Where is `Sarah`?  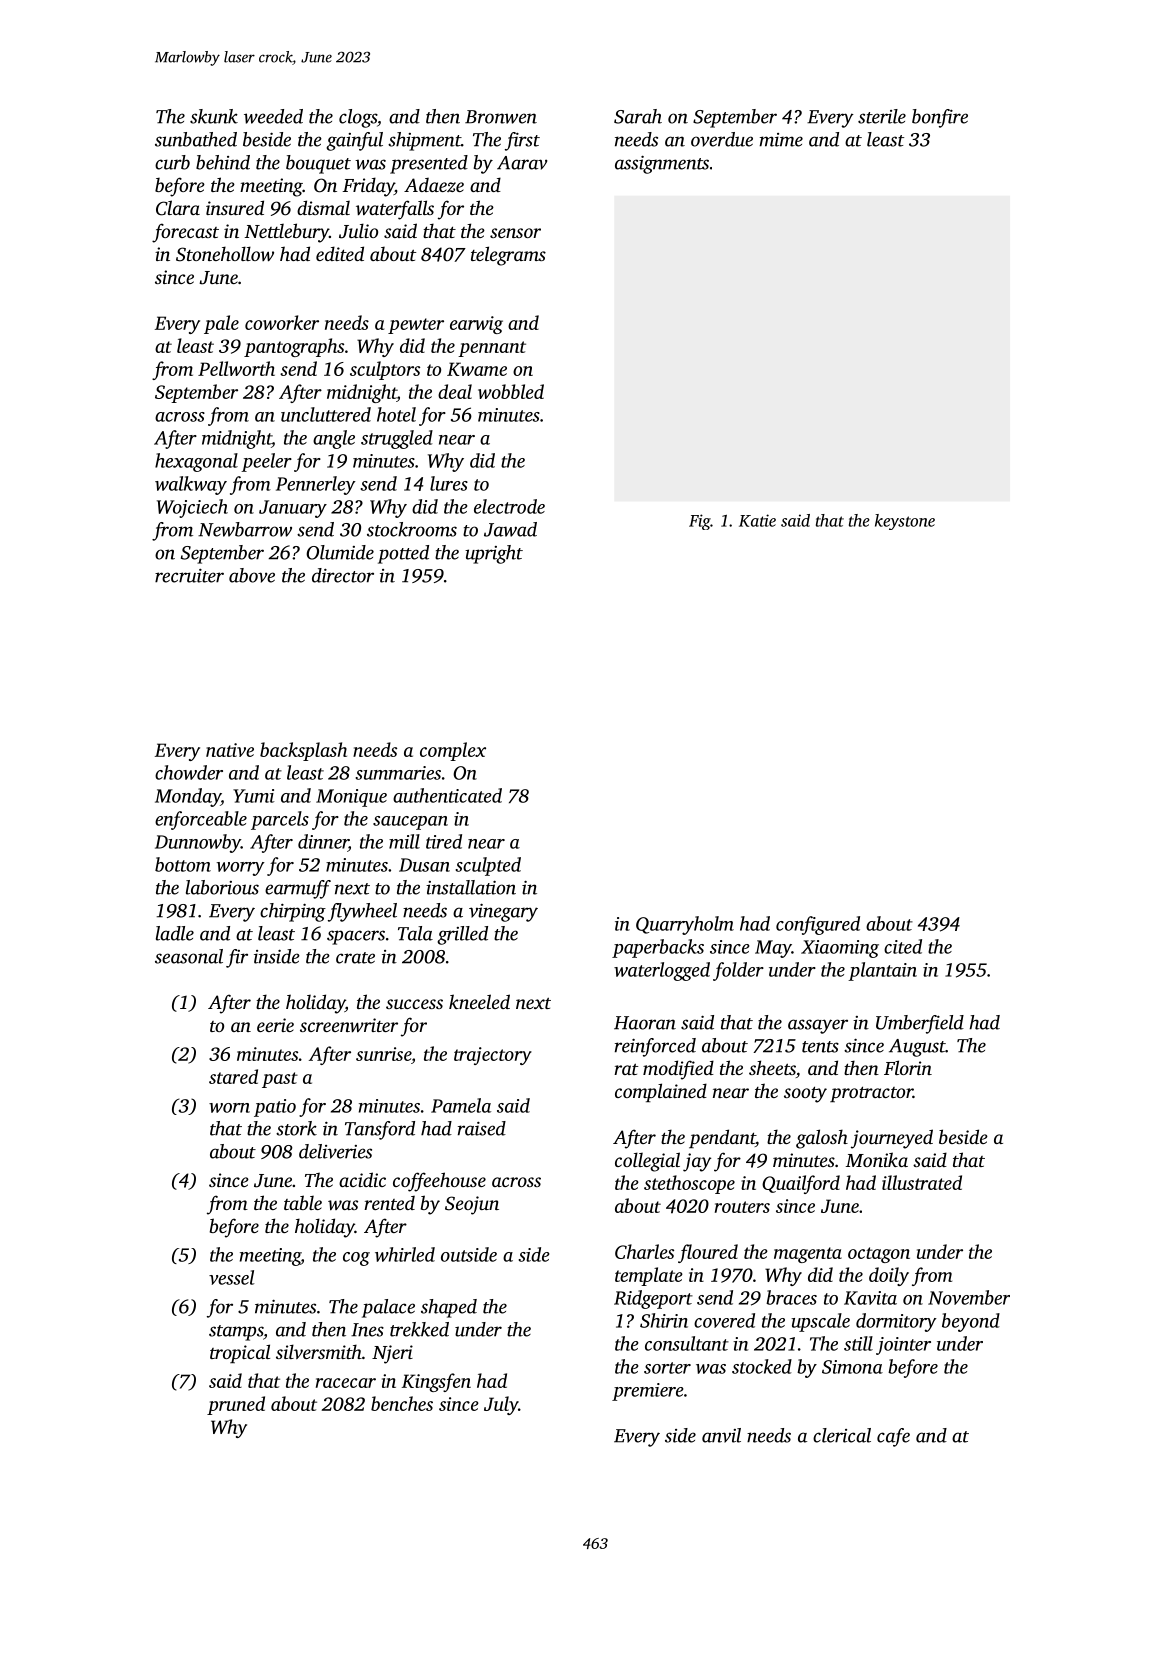 Sarah is located at coordinates (638, 116).
